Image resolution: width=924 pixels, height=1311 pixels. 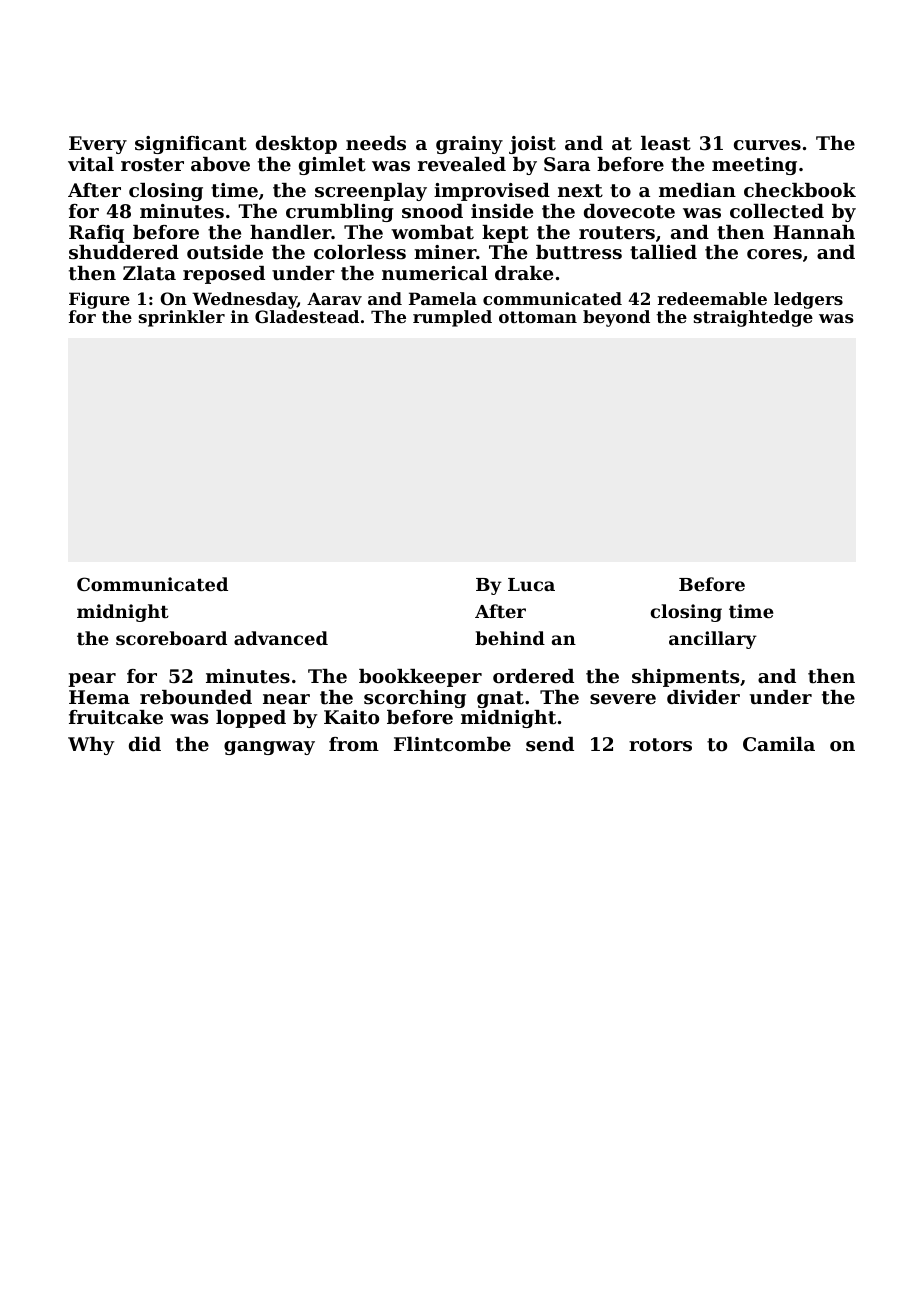 I want to click on cores, so click(x=774, y=254).
